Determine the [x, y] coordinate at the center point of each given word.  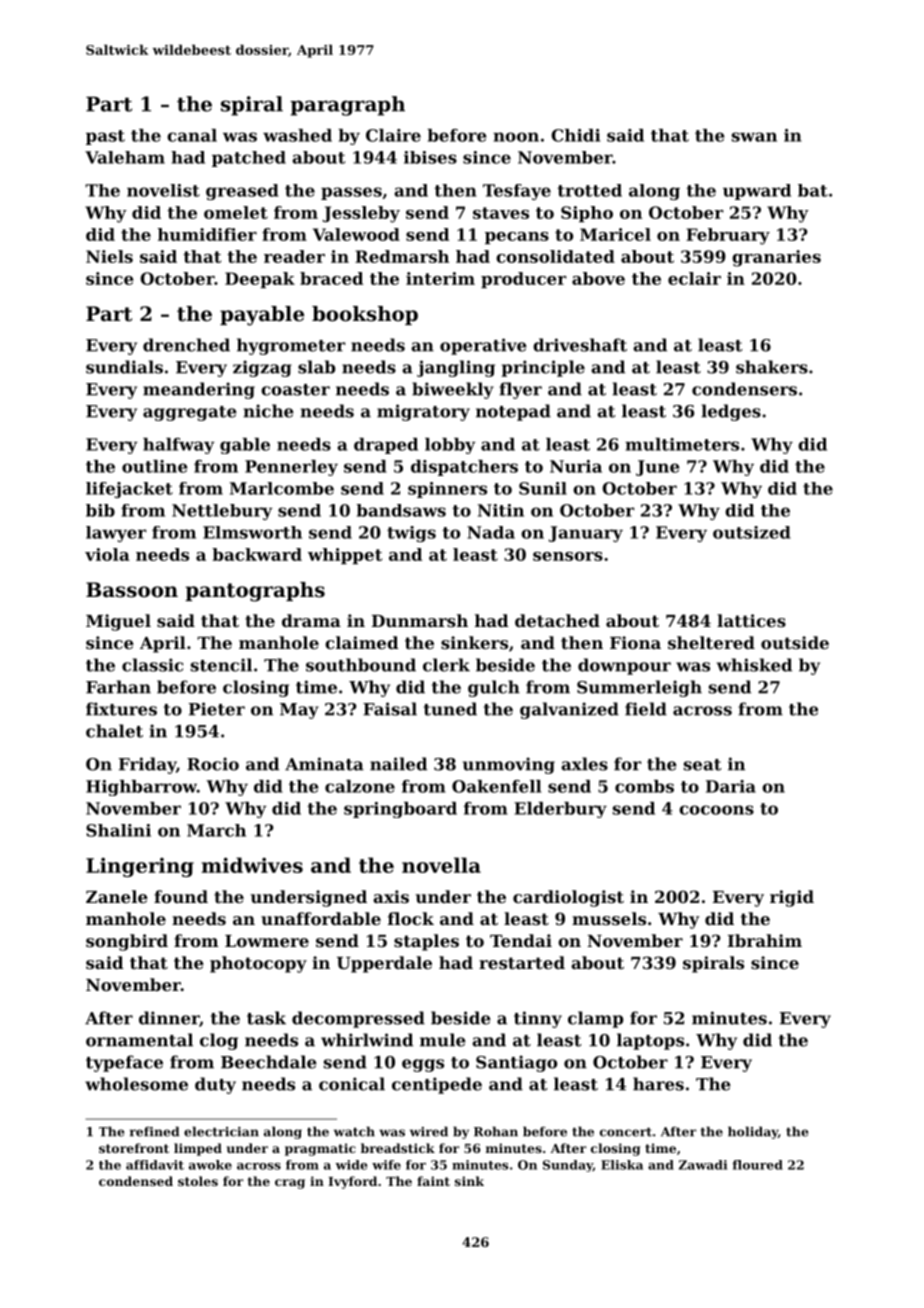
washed [297, 135]
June [657, 468]
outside [795, 642]
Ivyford [352, 1182]
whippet [345, 556]
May [299, 711]
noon [516, 137]
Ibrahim [765, 940]
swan [754, 137]
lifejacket [129, 490]
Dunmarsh [420, 620]
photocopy [258, 964]
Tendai [521, 940]
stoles [198, 1181]
